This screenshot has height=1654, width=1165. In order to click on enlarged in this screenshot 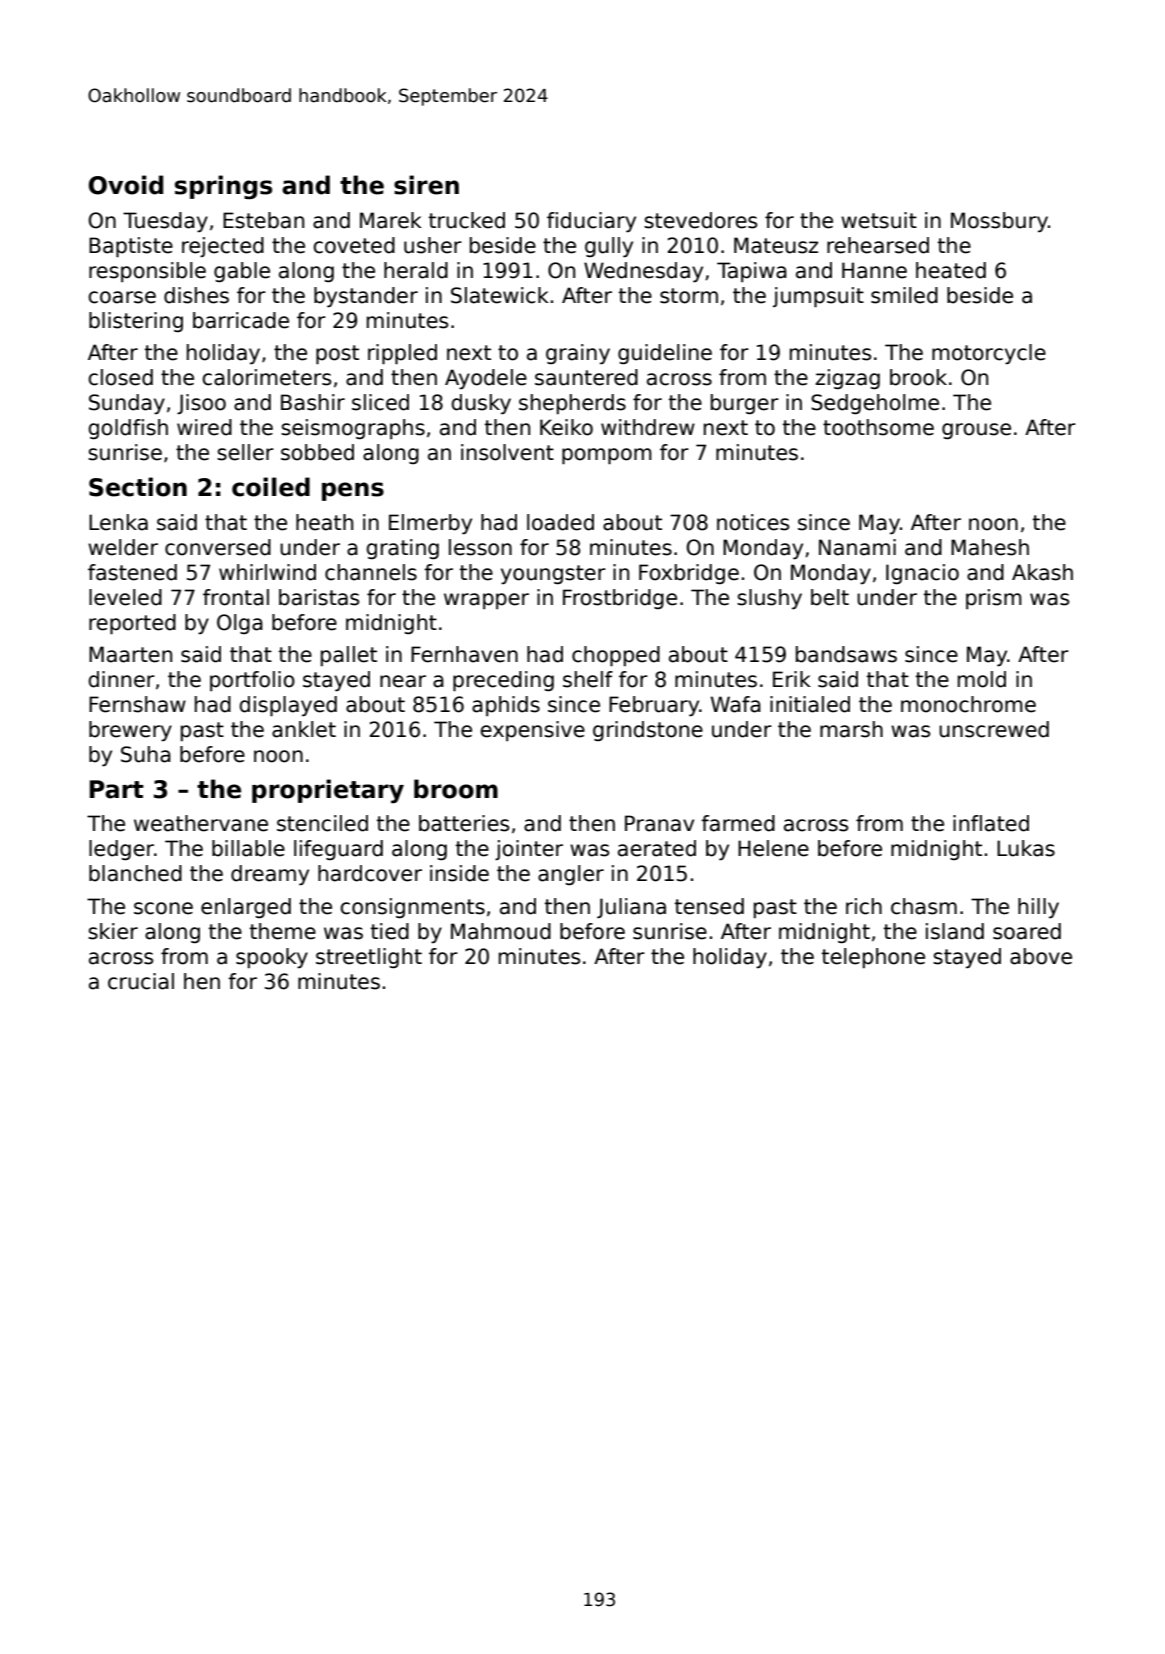, I will do `click(246, 908)`.
